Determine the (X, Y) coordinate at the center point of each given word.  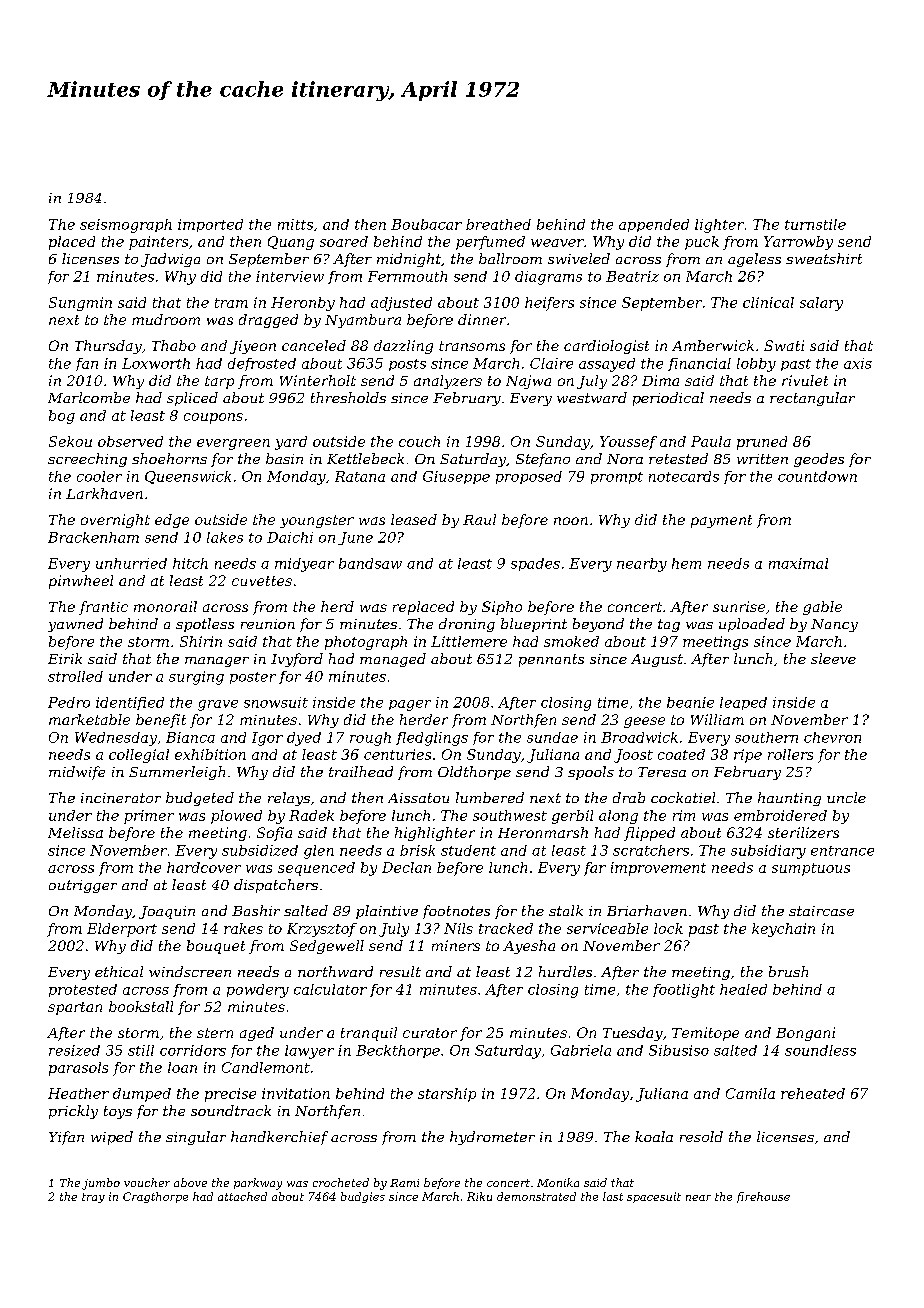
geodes (819, 460)
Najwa (528, 382)
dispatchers (276, 886)
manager (217, 662)
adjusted (401, 304)
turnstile (815, 224)
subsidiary (768, 852)
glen (319, 852)
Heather (78, 1093)
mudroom (166, 319)
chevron (832, 737)
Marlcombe (89, 397)
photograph (366, 643)
